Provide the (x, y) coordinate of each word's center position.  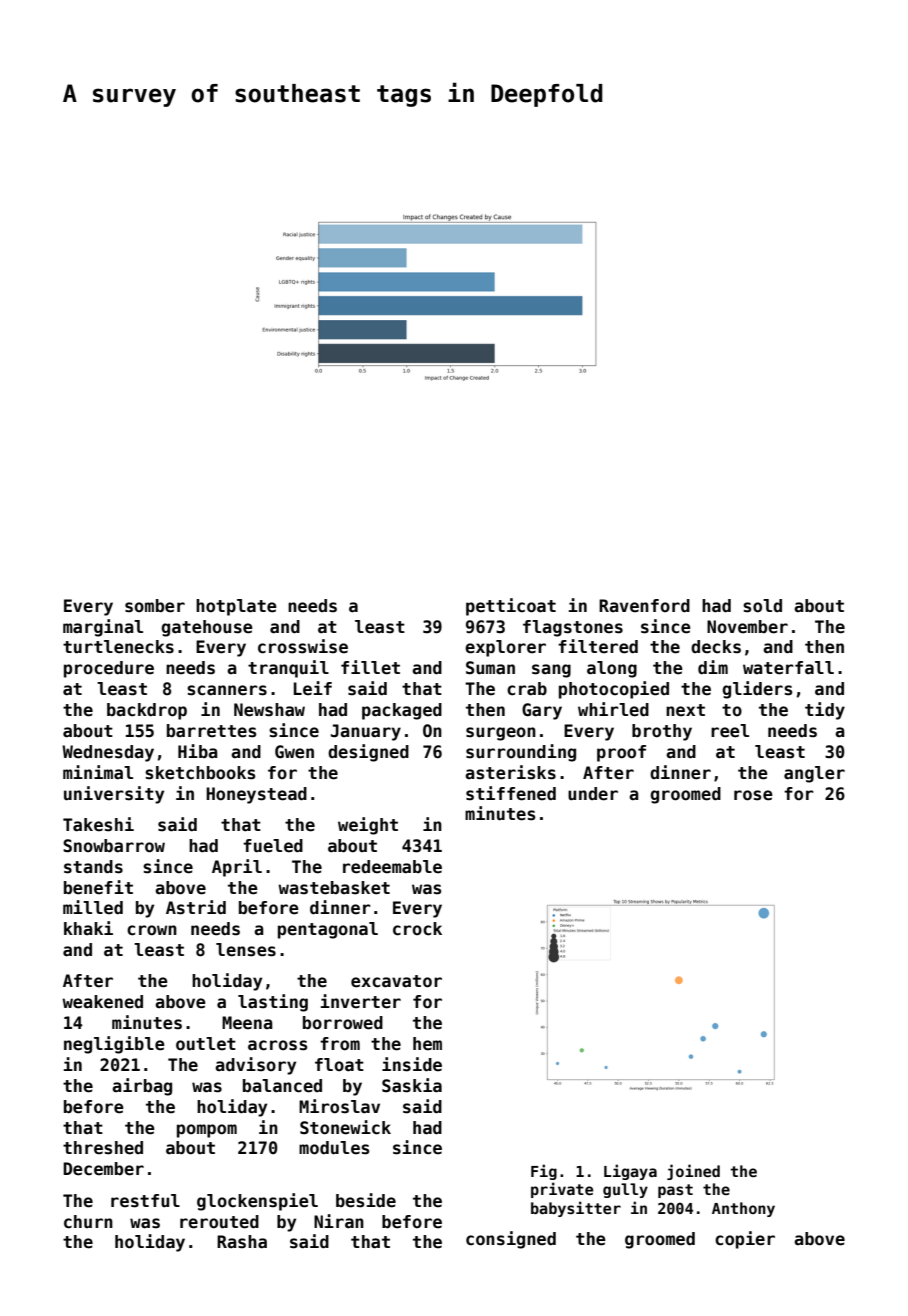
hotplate (236, 607)
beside (366, 1200)
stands (93, 867)
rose (753, 795)
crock (417, 929)
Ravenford (644, 606)
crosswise (303, 646)
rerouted (219, 1222)
